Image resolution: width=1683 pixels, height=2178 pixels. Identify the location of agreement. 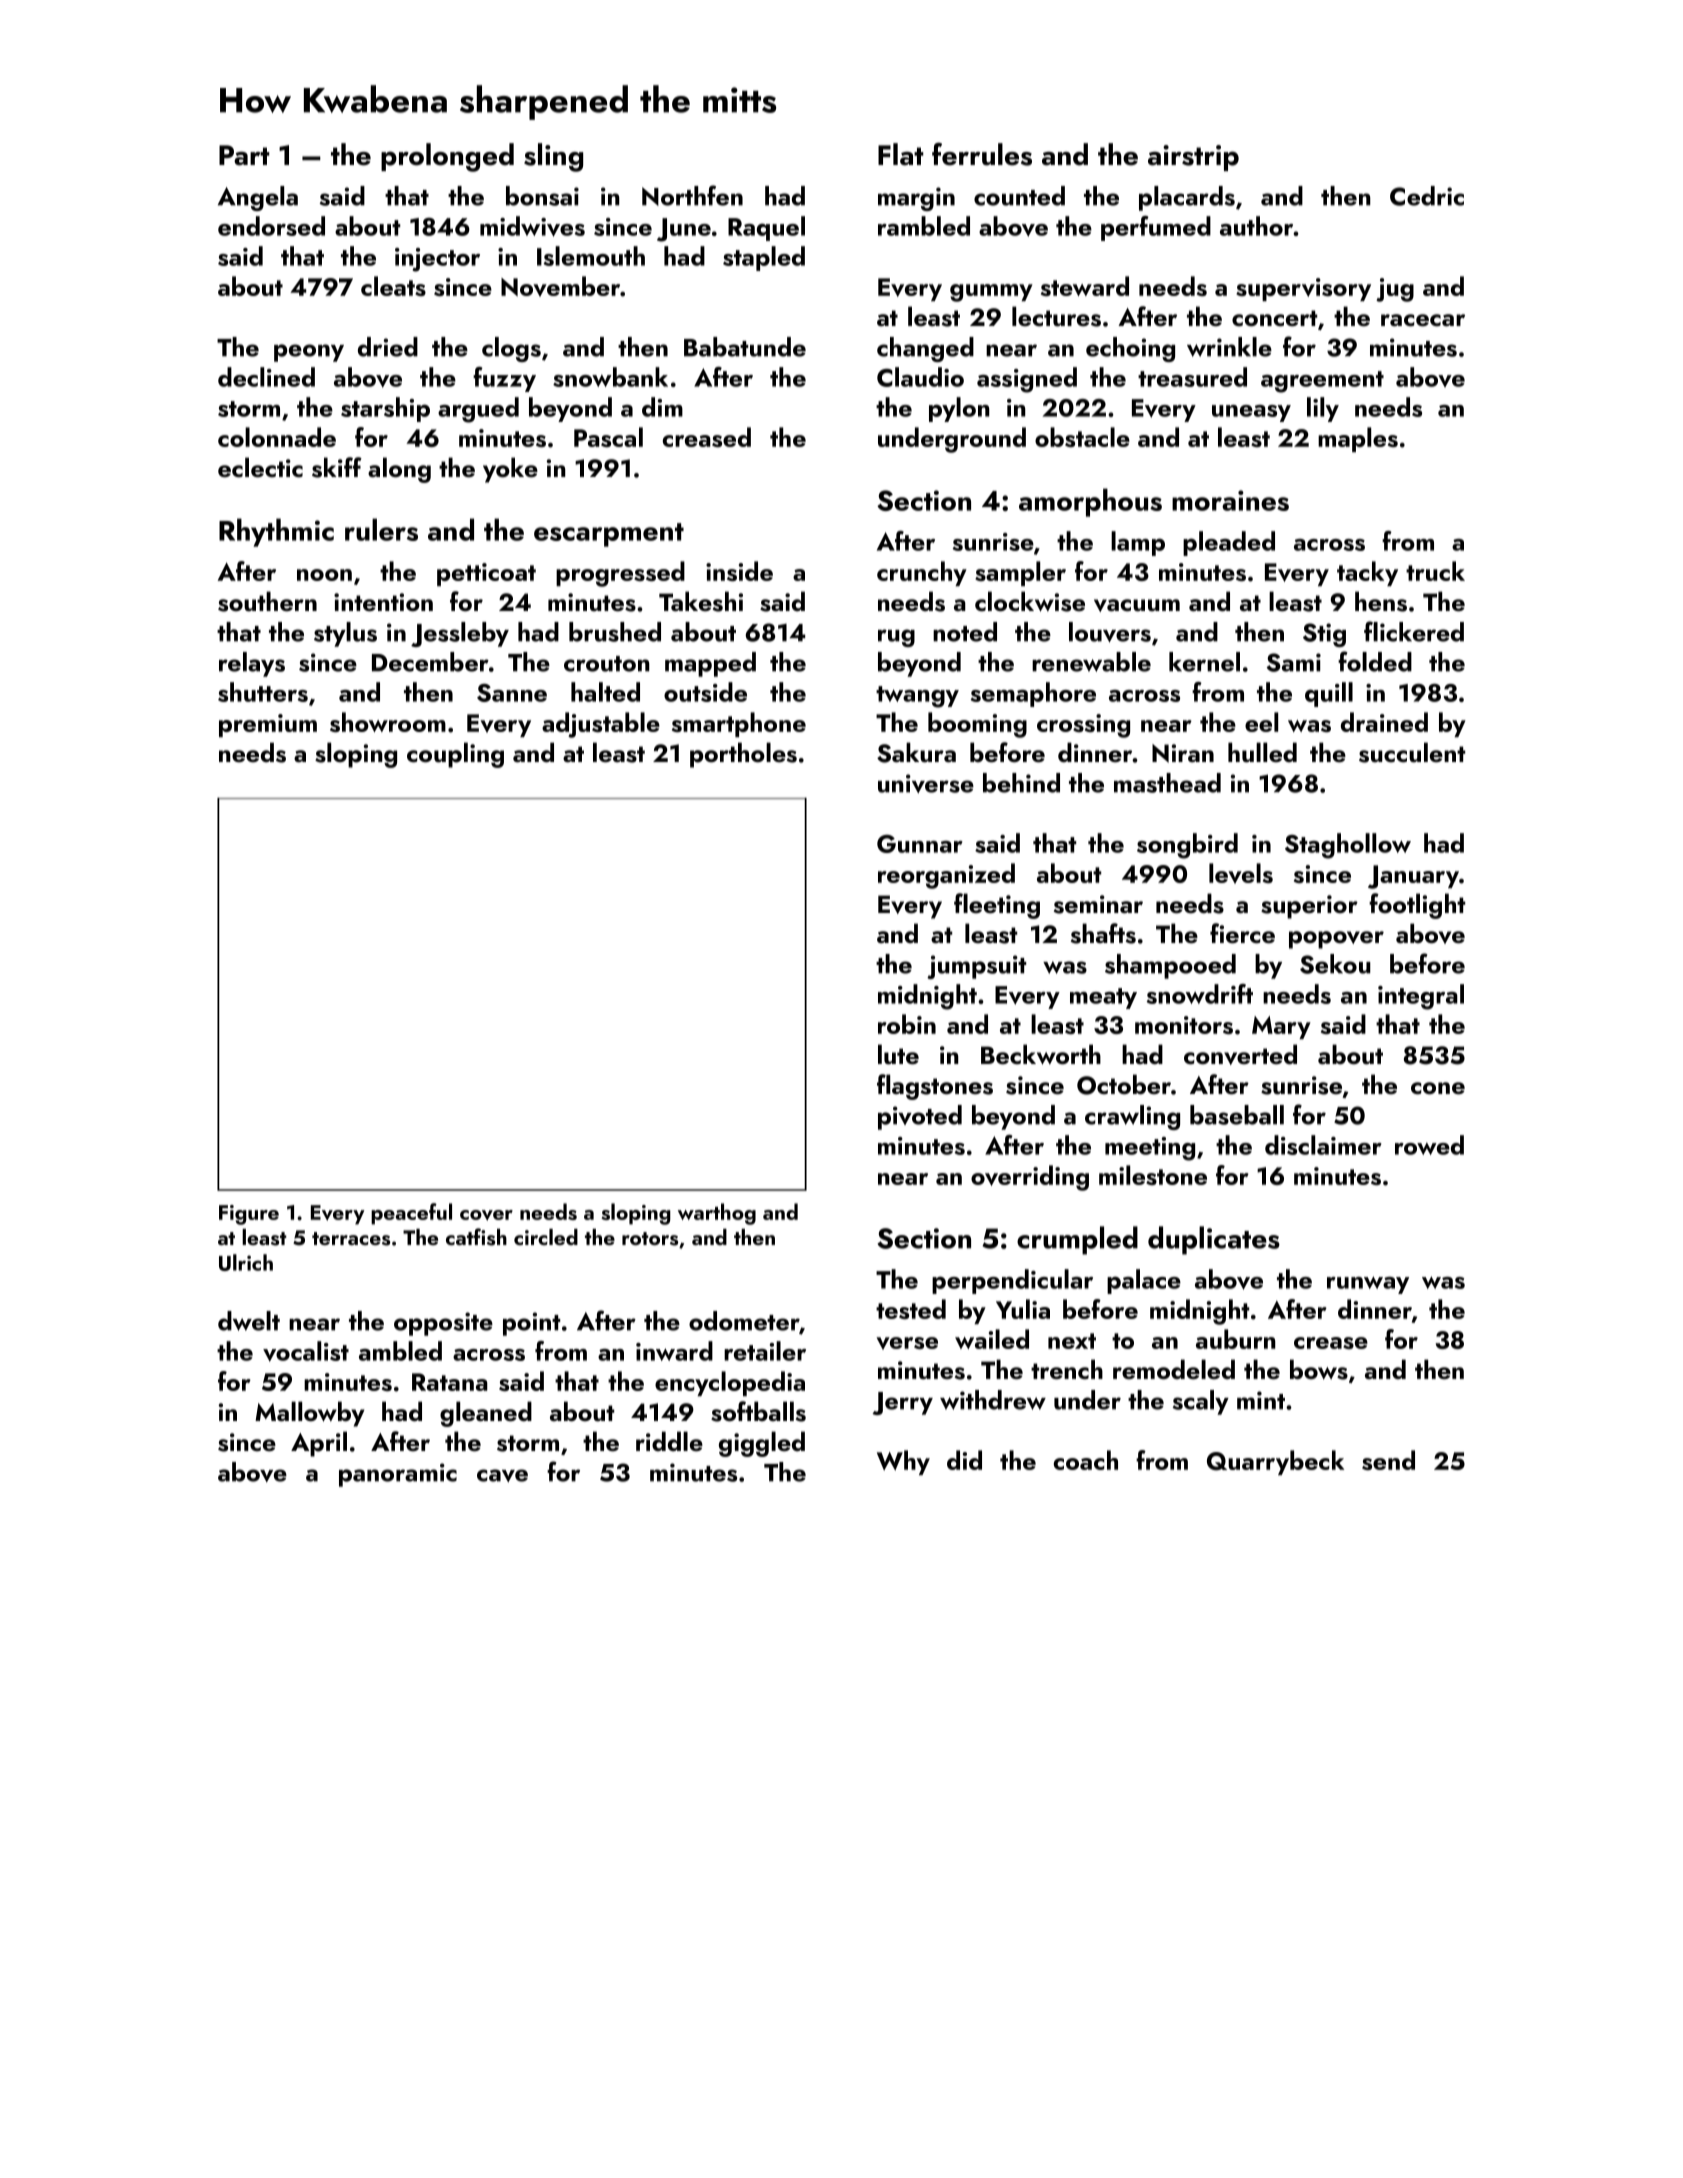
(1322, 382).
